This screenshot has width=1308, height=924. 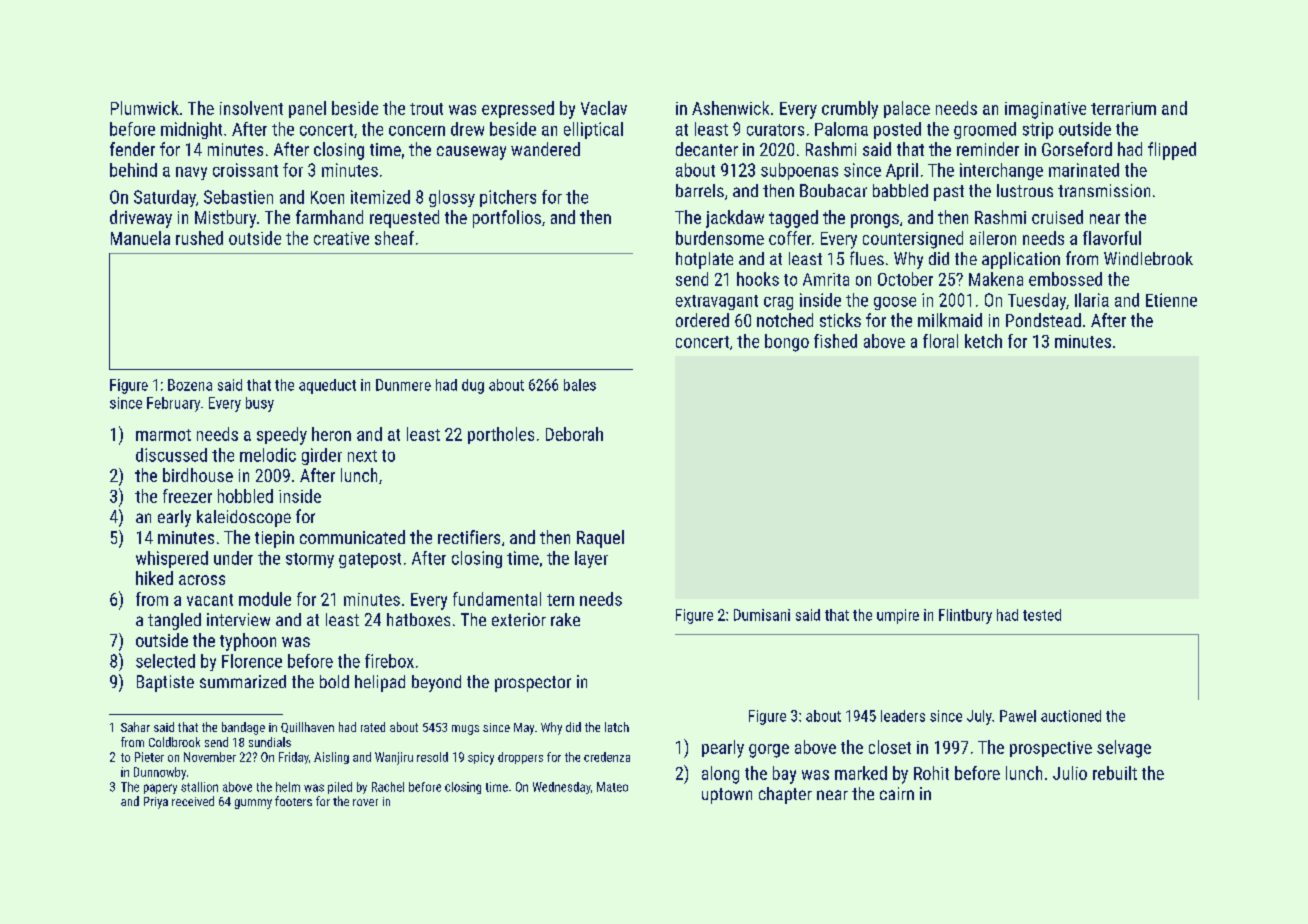 I want to click on ketch, so click(x=983, y=341).
